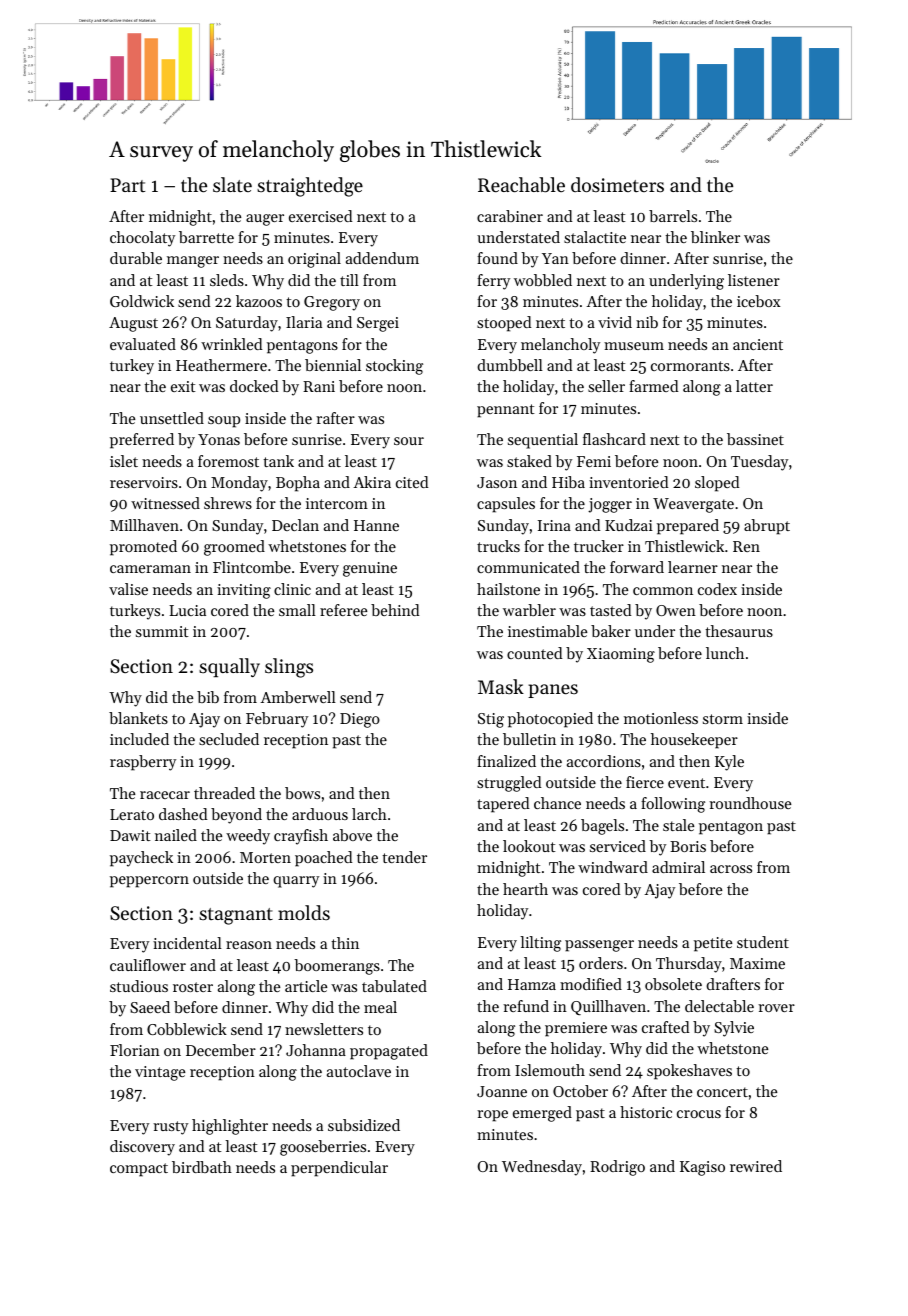 This image has width=908, height=1316. I want to click on dosimeters, so click(617, 184).
